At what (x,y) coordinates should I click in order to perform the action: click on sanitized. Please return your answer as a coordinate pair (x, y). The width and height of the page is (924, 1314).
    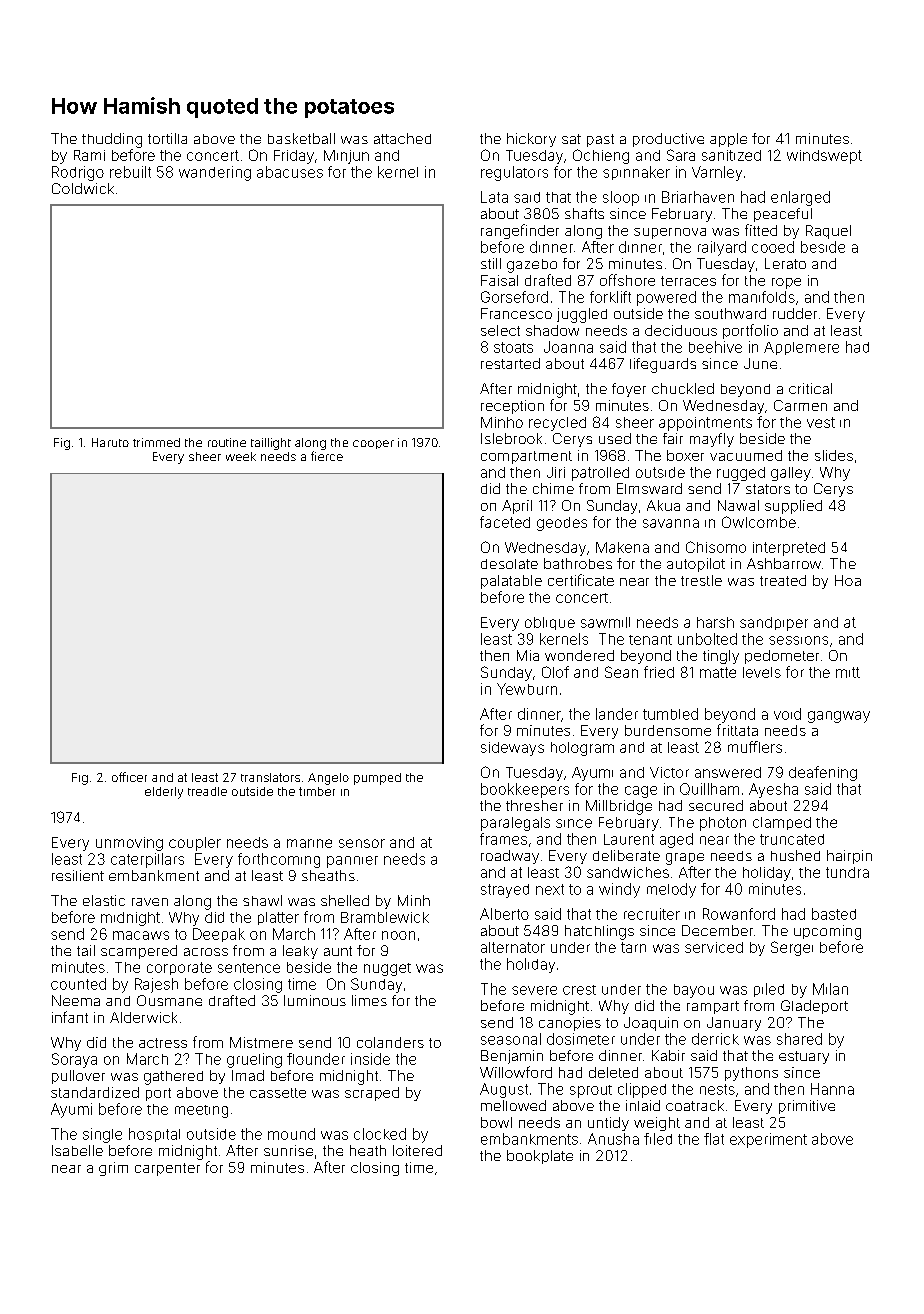
    Looking at the image, I should click on (731, 155).
